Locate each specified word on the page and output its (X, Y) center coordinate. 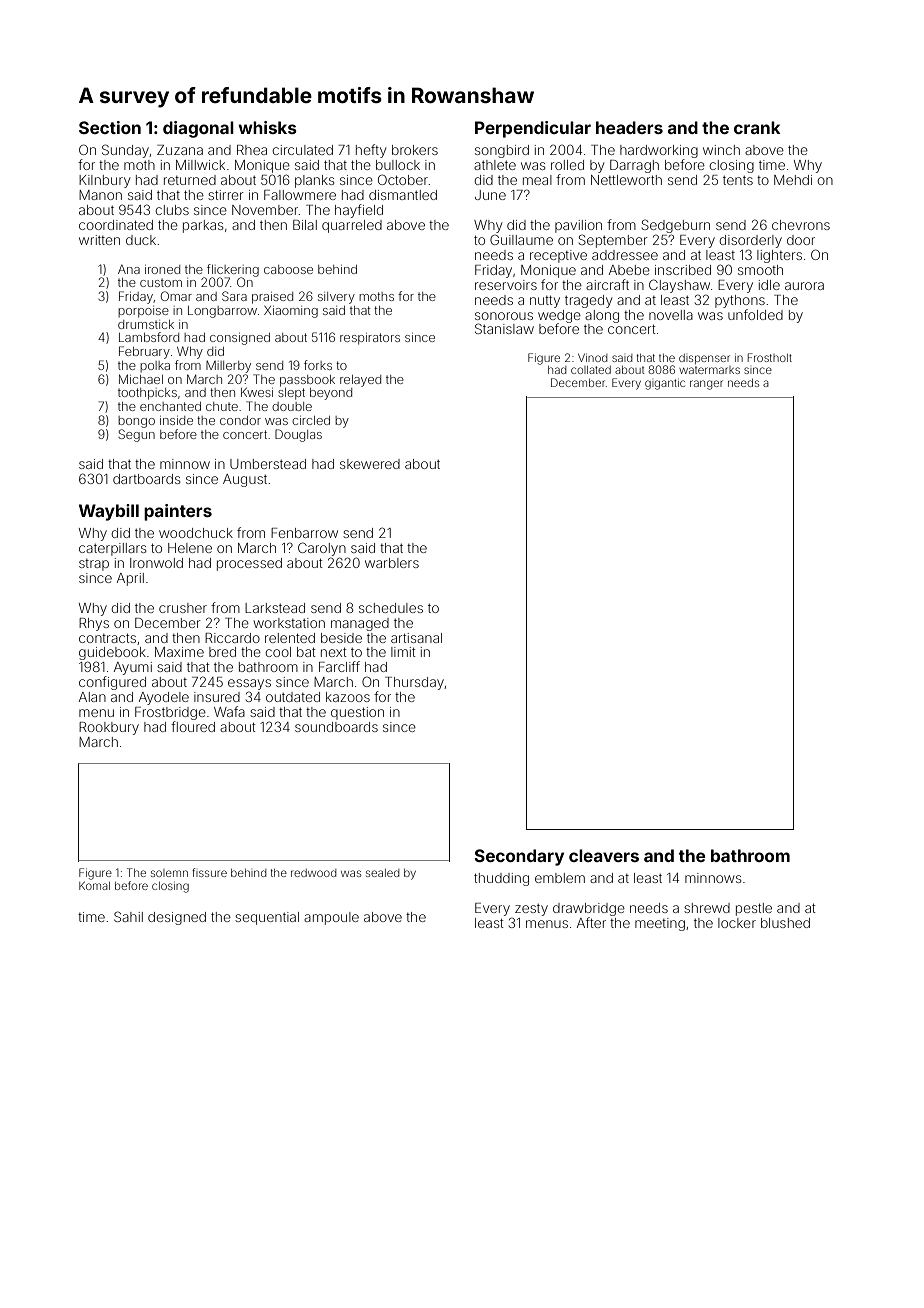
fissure (209, 872)
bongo (136, 422)
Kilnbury (104, 181)
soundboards (336, 727)
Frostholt (770, 357)
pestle (754, 909)
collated (591, 370)
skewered (370, 464)
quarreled (352, 226)
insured (217, 697)
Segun (136, 435)
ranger (706, 385)
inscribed (683, 270)
